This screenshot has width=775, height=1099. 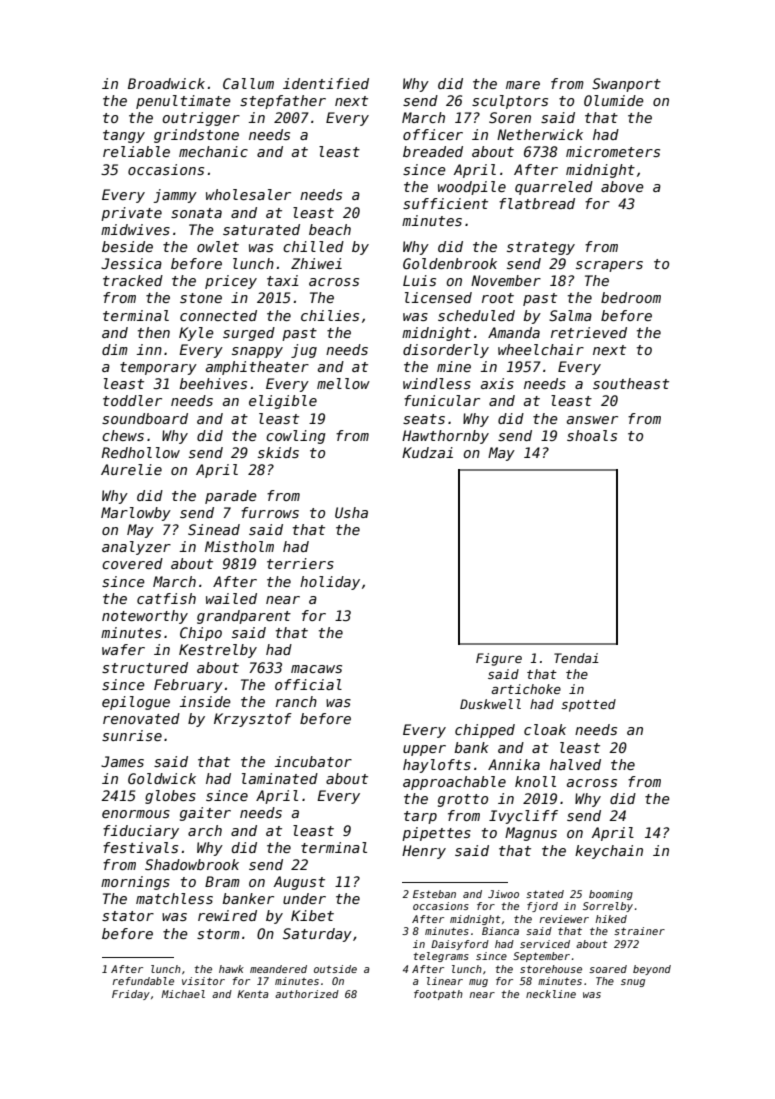 What do you see at coordinates (588, 705) in the screenshot?
I see `spotted` at bounding box center [588, 705].
